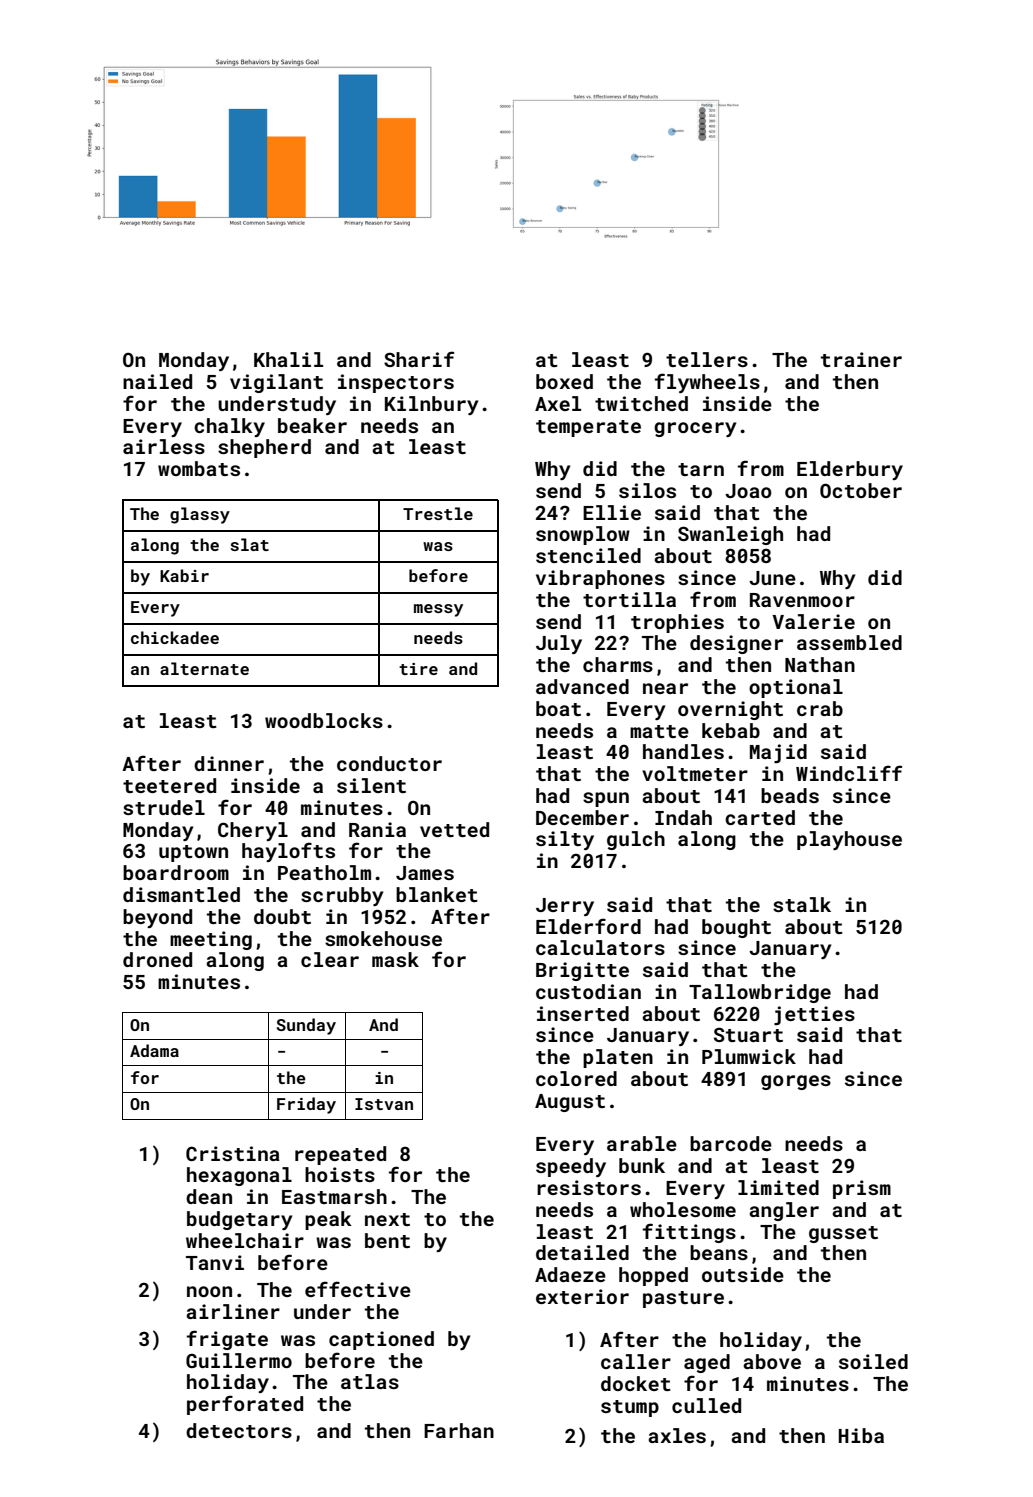  What do you see at coordinates (862, 1189) in the screenshot?
I see `prism` at bounding box center [862, 1189].
